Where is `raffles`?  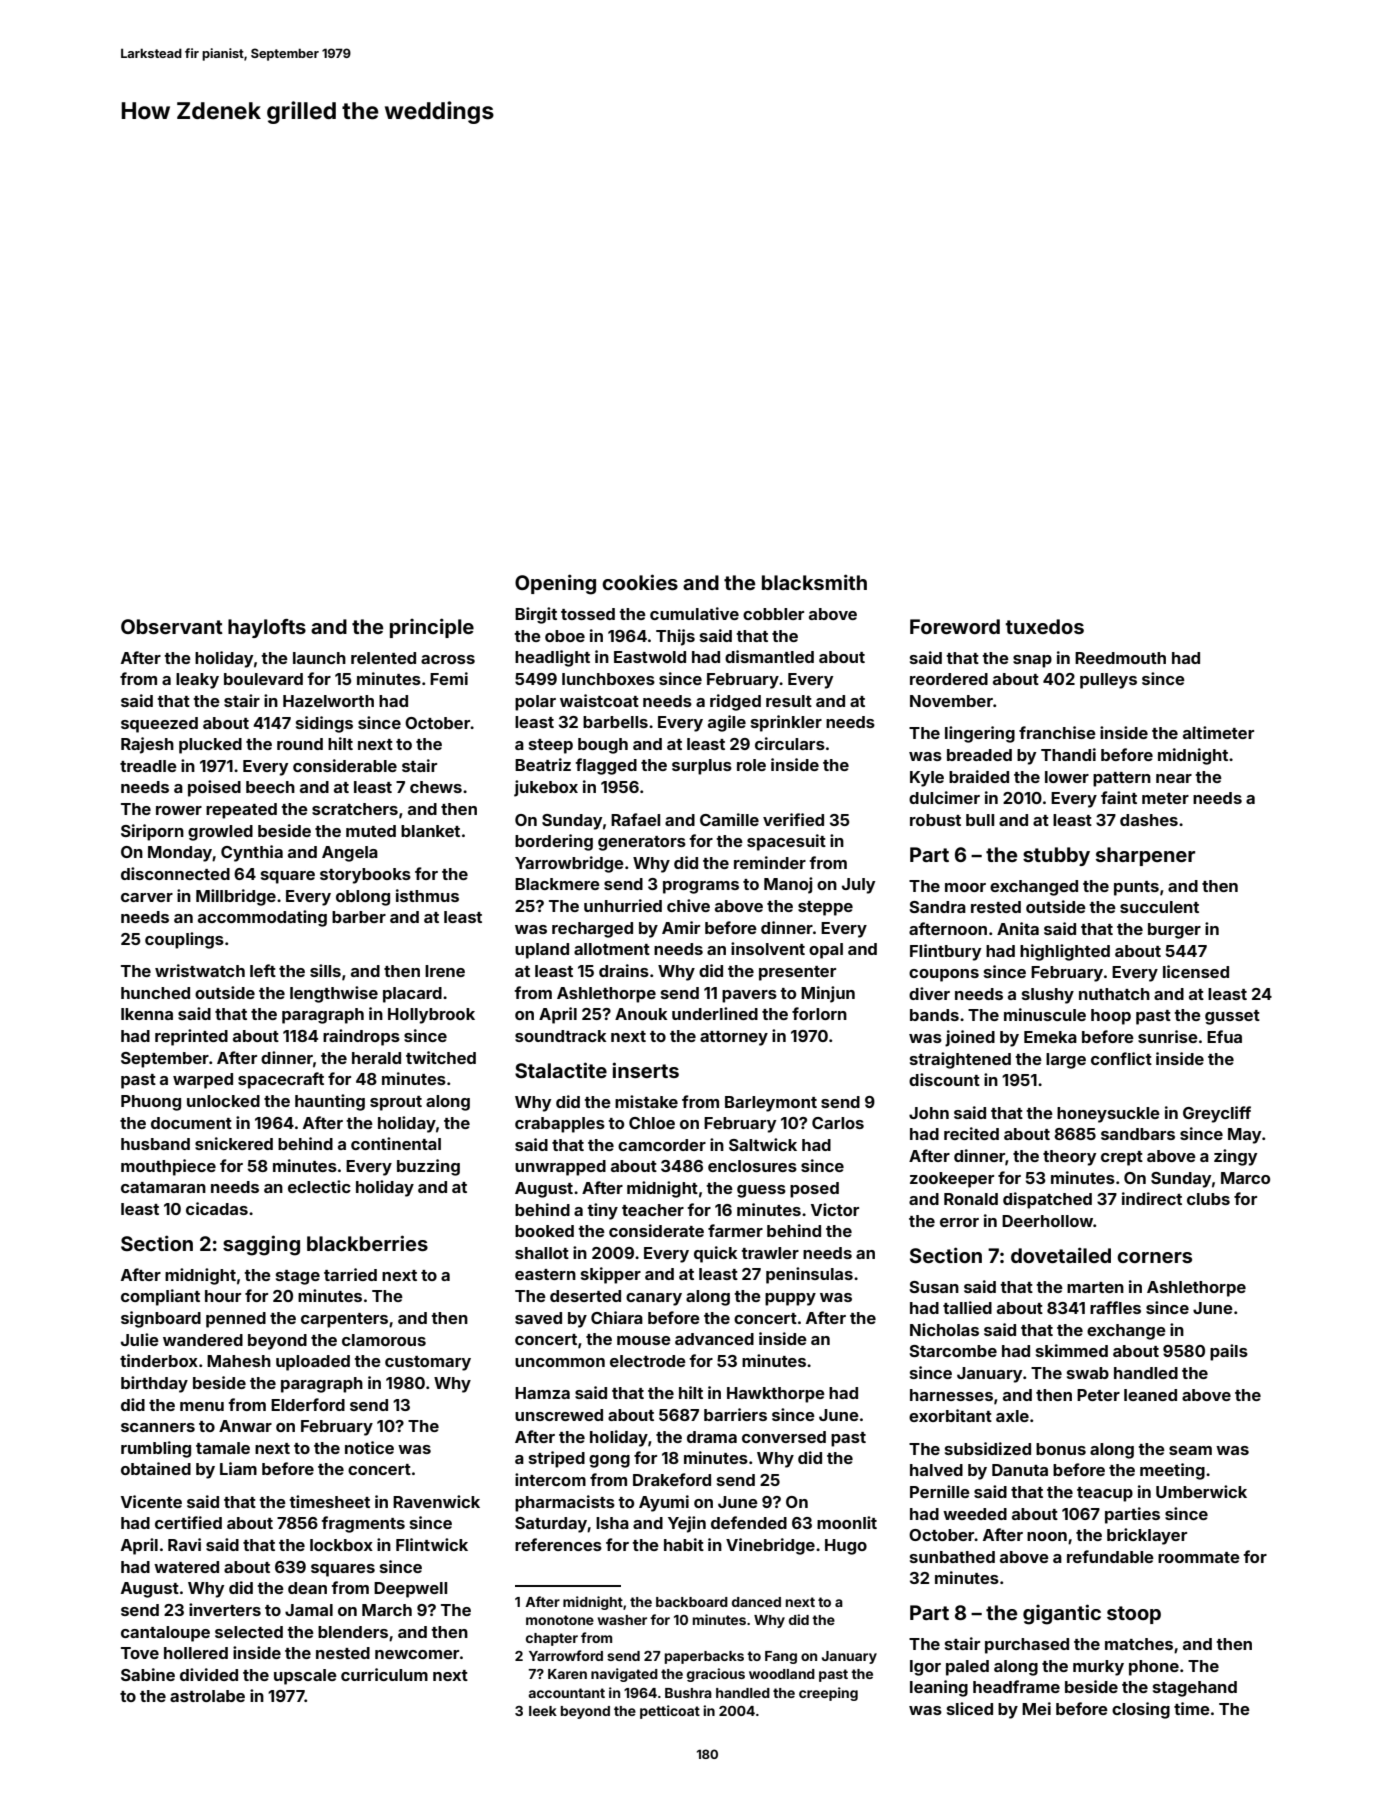 raffles is located at coordinates (1115, 1307).
